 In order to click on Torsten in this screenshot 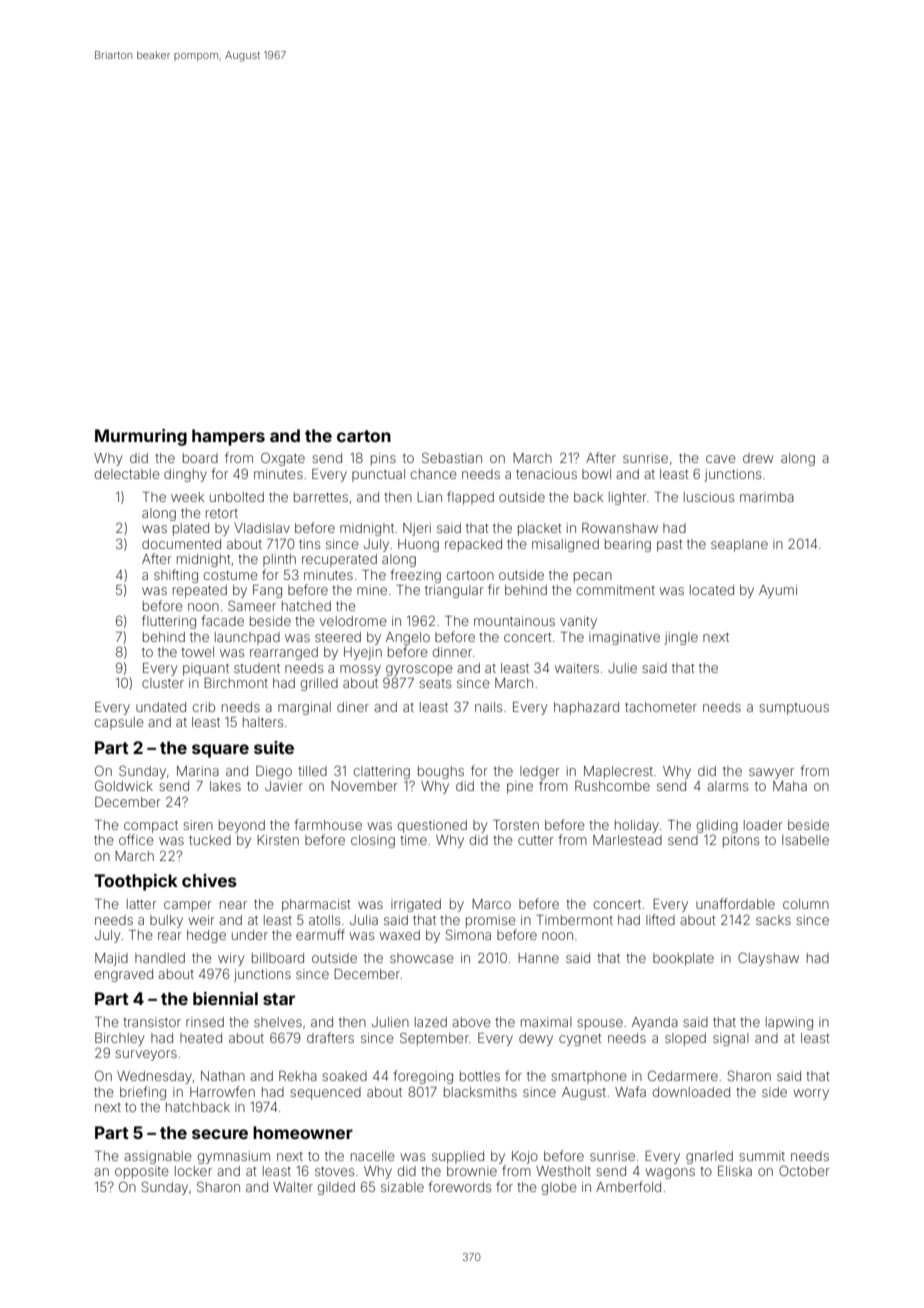, I will do `click(516, 825)`.
